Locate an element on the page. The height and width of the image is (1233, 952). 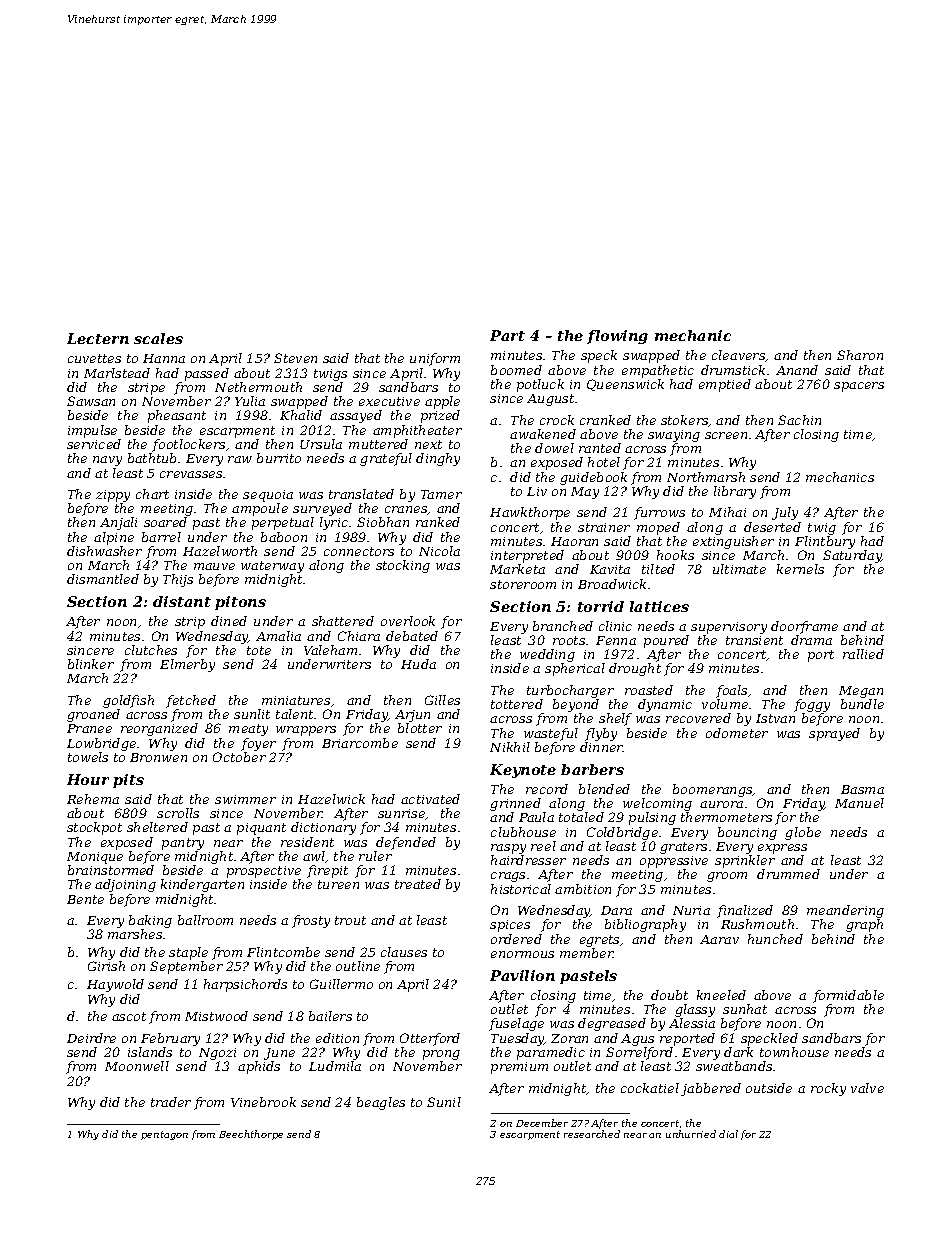
scales is located at coordinates (158, 338).
